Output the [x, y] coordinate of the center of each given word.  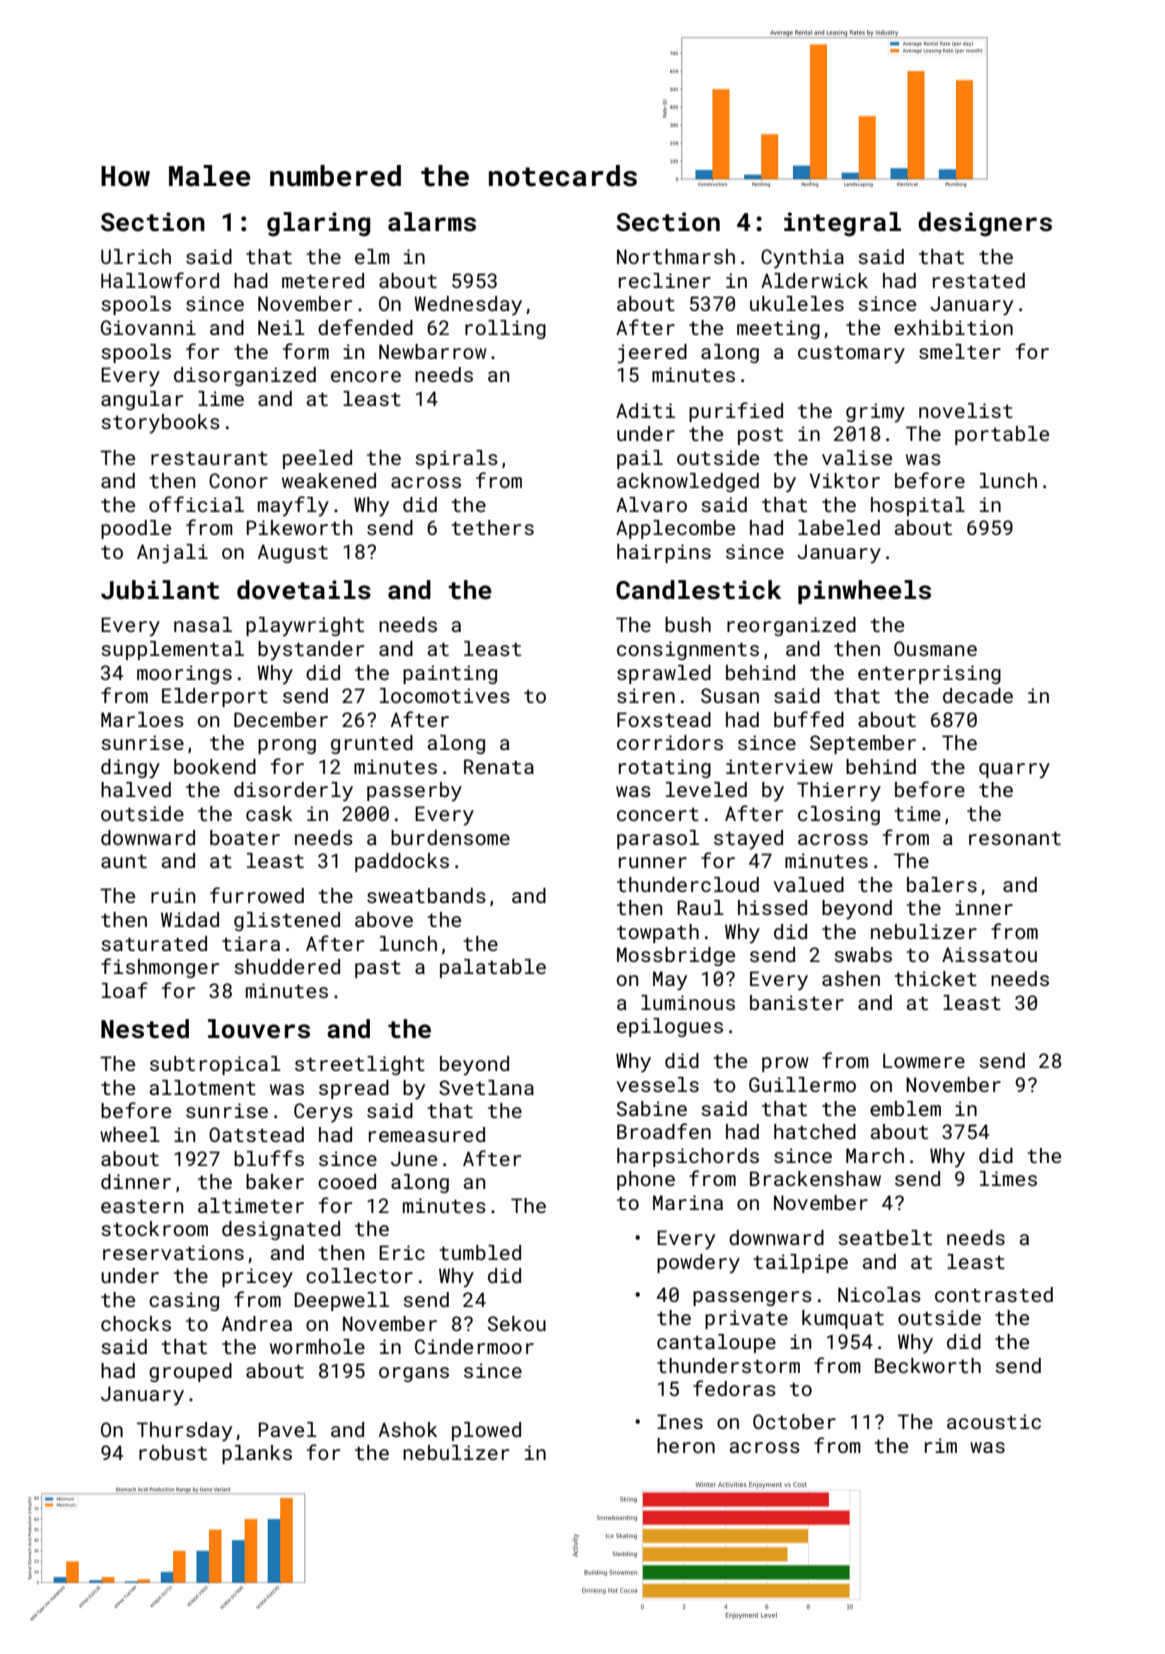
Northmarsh [676, 256]
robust [173, 1452]
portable [1002, 435]
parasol [658, 839]
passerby [414, 792]
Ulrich [136, 256]
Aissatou [989, 954]
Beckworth [928, 1365]
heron [686, 1445]
